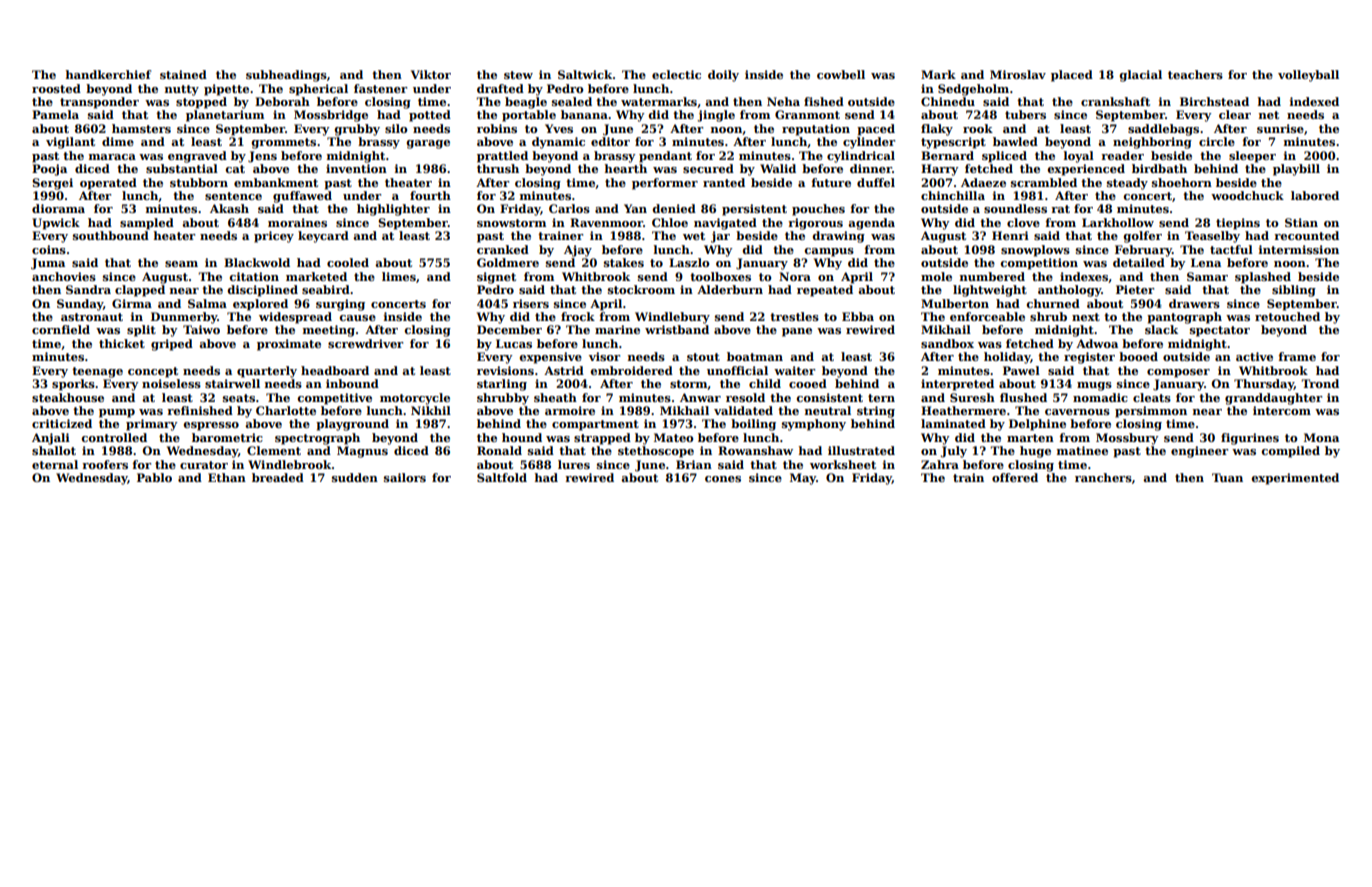  What do you see at coordinates (184, 318) in the screenshot?
I see `Dunmerby` at bounding box center [184, 318].
